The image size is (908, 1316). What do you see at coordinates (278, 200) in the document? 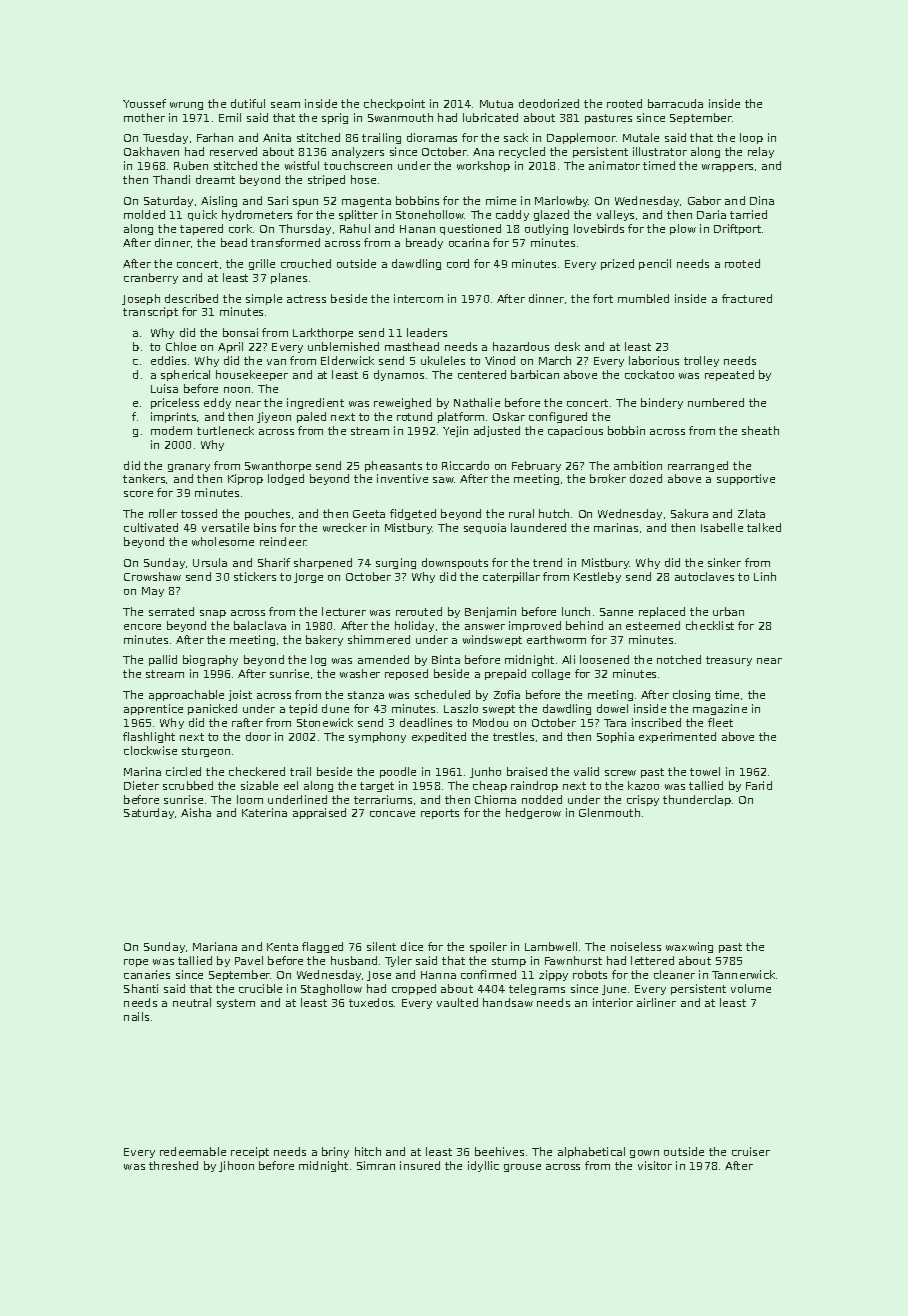
I see `Sari` at bounding box center [278, 200].
